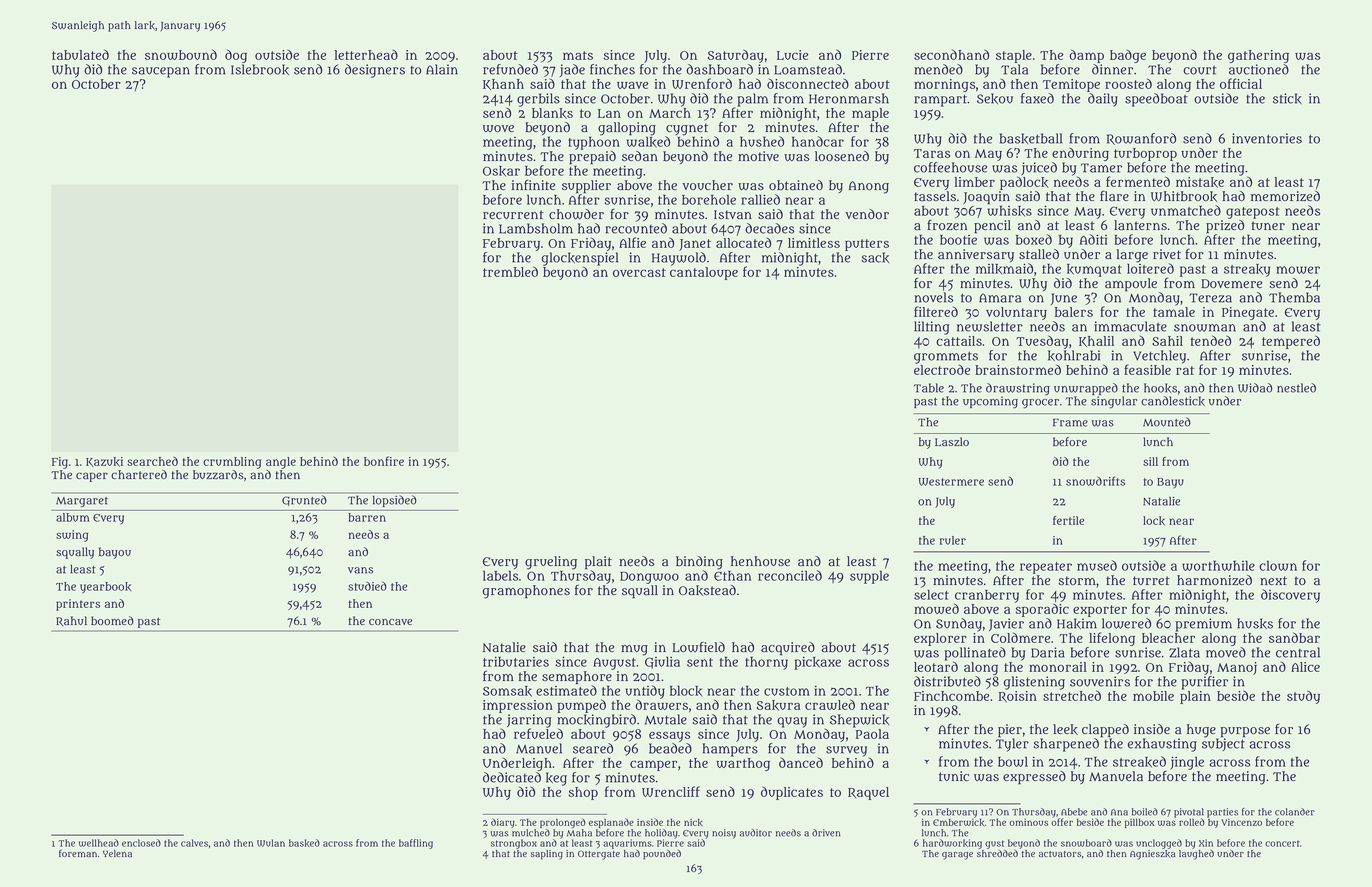 The width and height of the page is (1372, 887). What do you see at coordinates (366, 55) in the page?
I see `letterhead` at bounding box center [366, 55].
